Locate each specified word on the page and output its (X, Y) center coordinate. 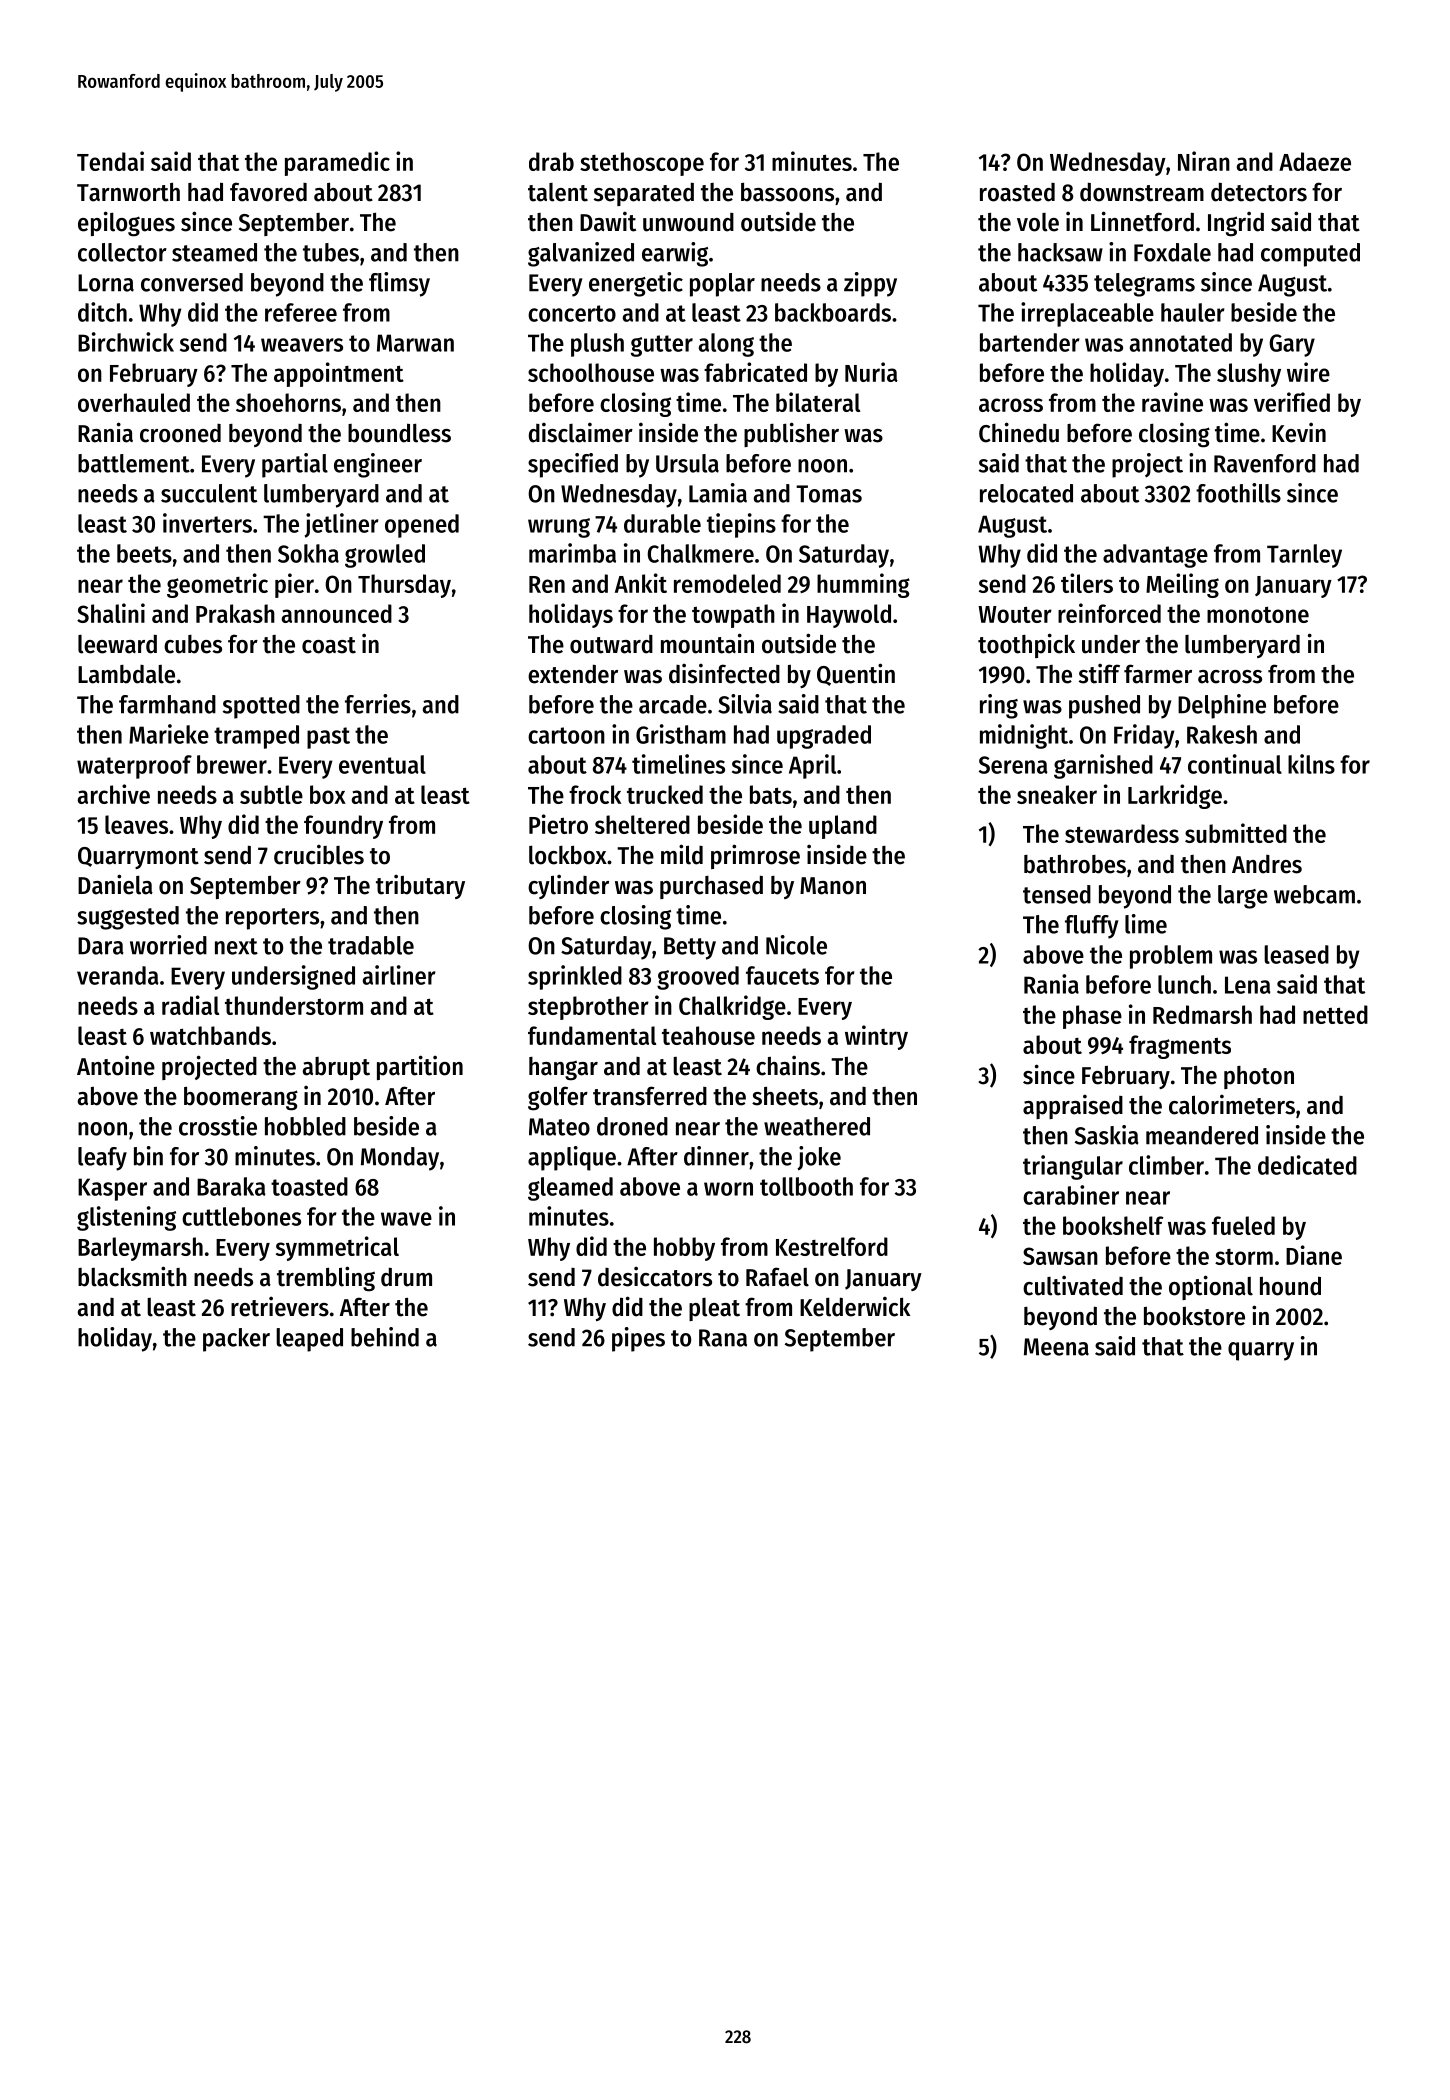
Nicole (796, 945)
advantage (1155, 556)
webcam (1314, 894)
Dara (101, 946)
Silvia (745, 704)
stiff (1099, 673)
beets (144, 553)
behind (385, 1337)
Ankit (641, 583)
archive (114, 794)
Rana (723, 1338)
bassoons (787, 192)
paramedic (337, 163)
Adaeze (1315, 161)
